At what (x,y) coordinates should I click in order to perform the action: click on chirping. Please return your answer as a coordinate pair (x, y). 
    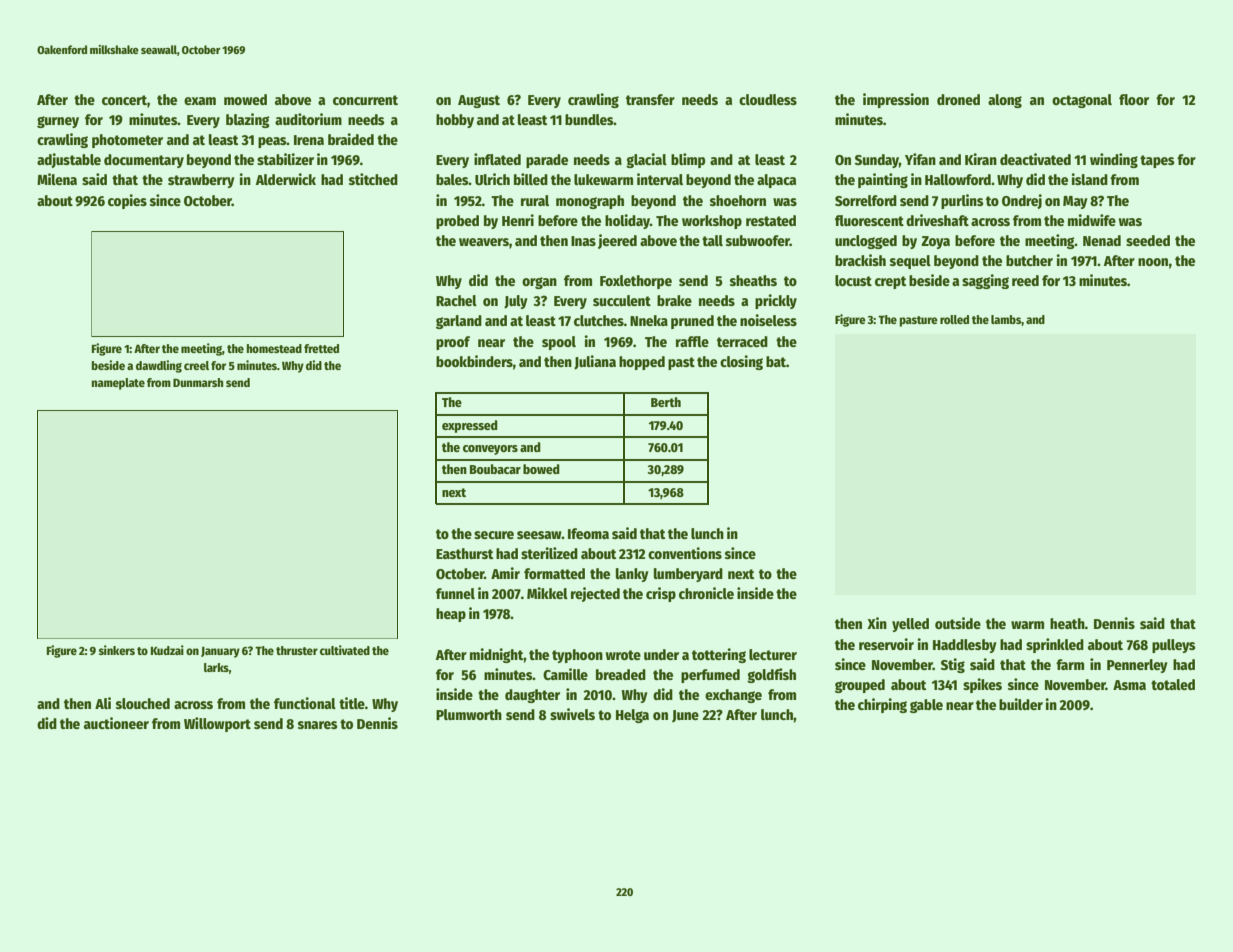
    Looking at the image, I should click on (882, 705).
